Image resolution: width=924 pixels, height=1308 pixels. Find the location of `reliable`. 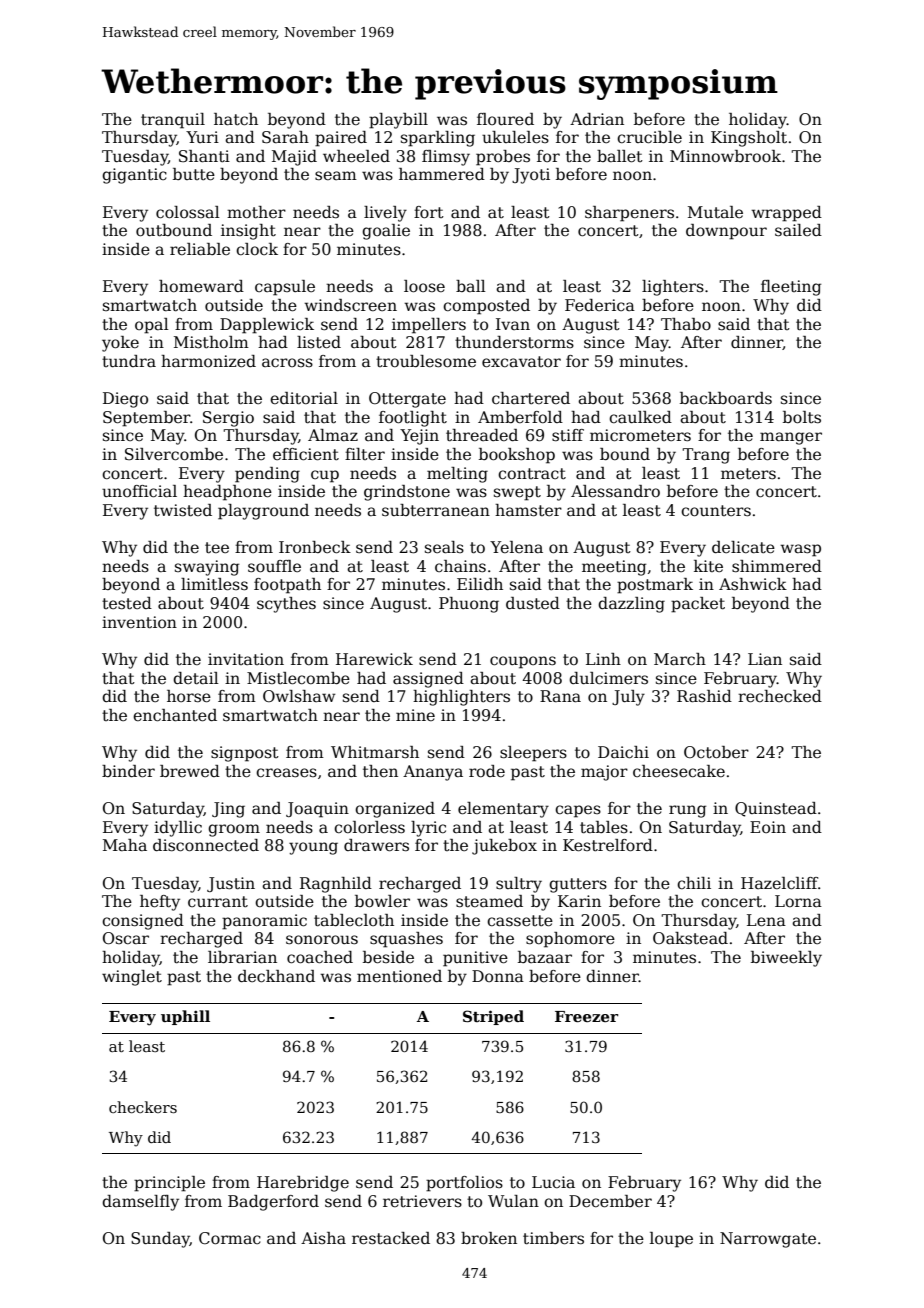

reliable is located at coordinates (200, 249).
